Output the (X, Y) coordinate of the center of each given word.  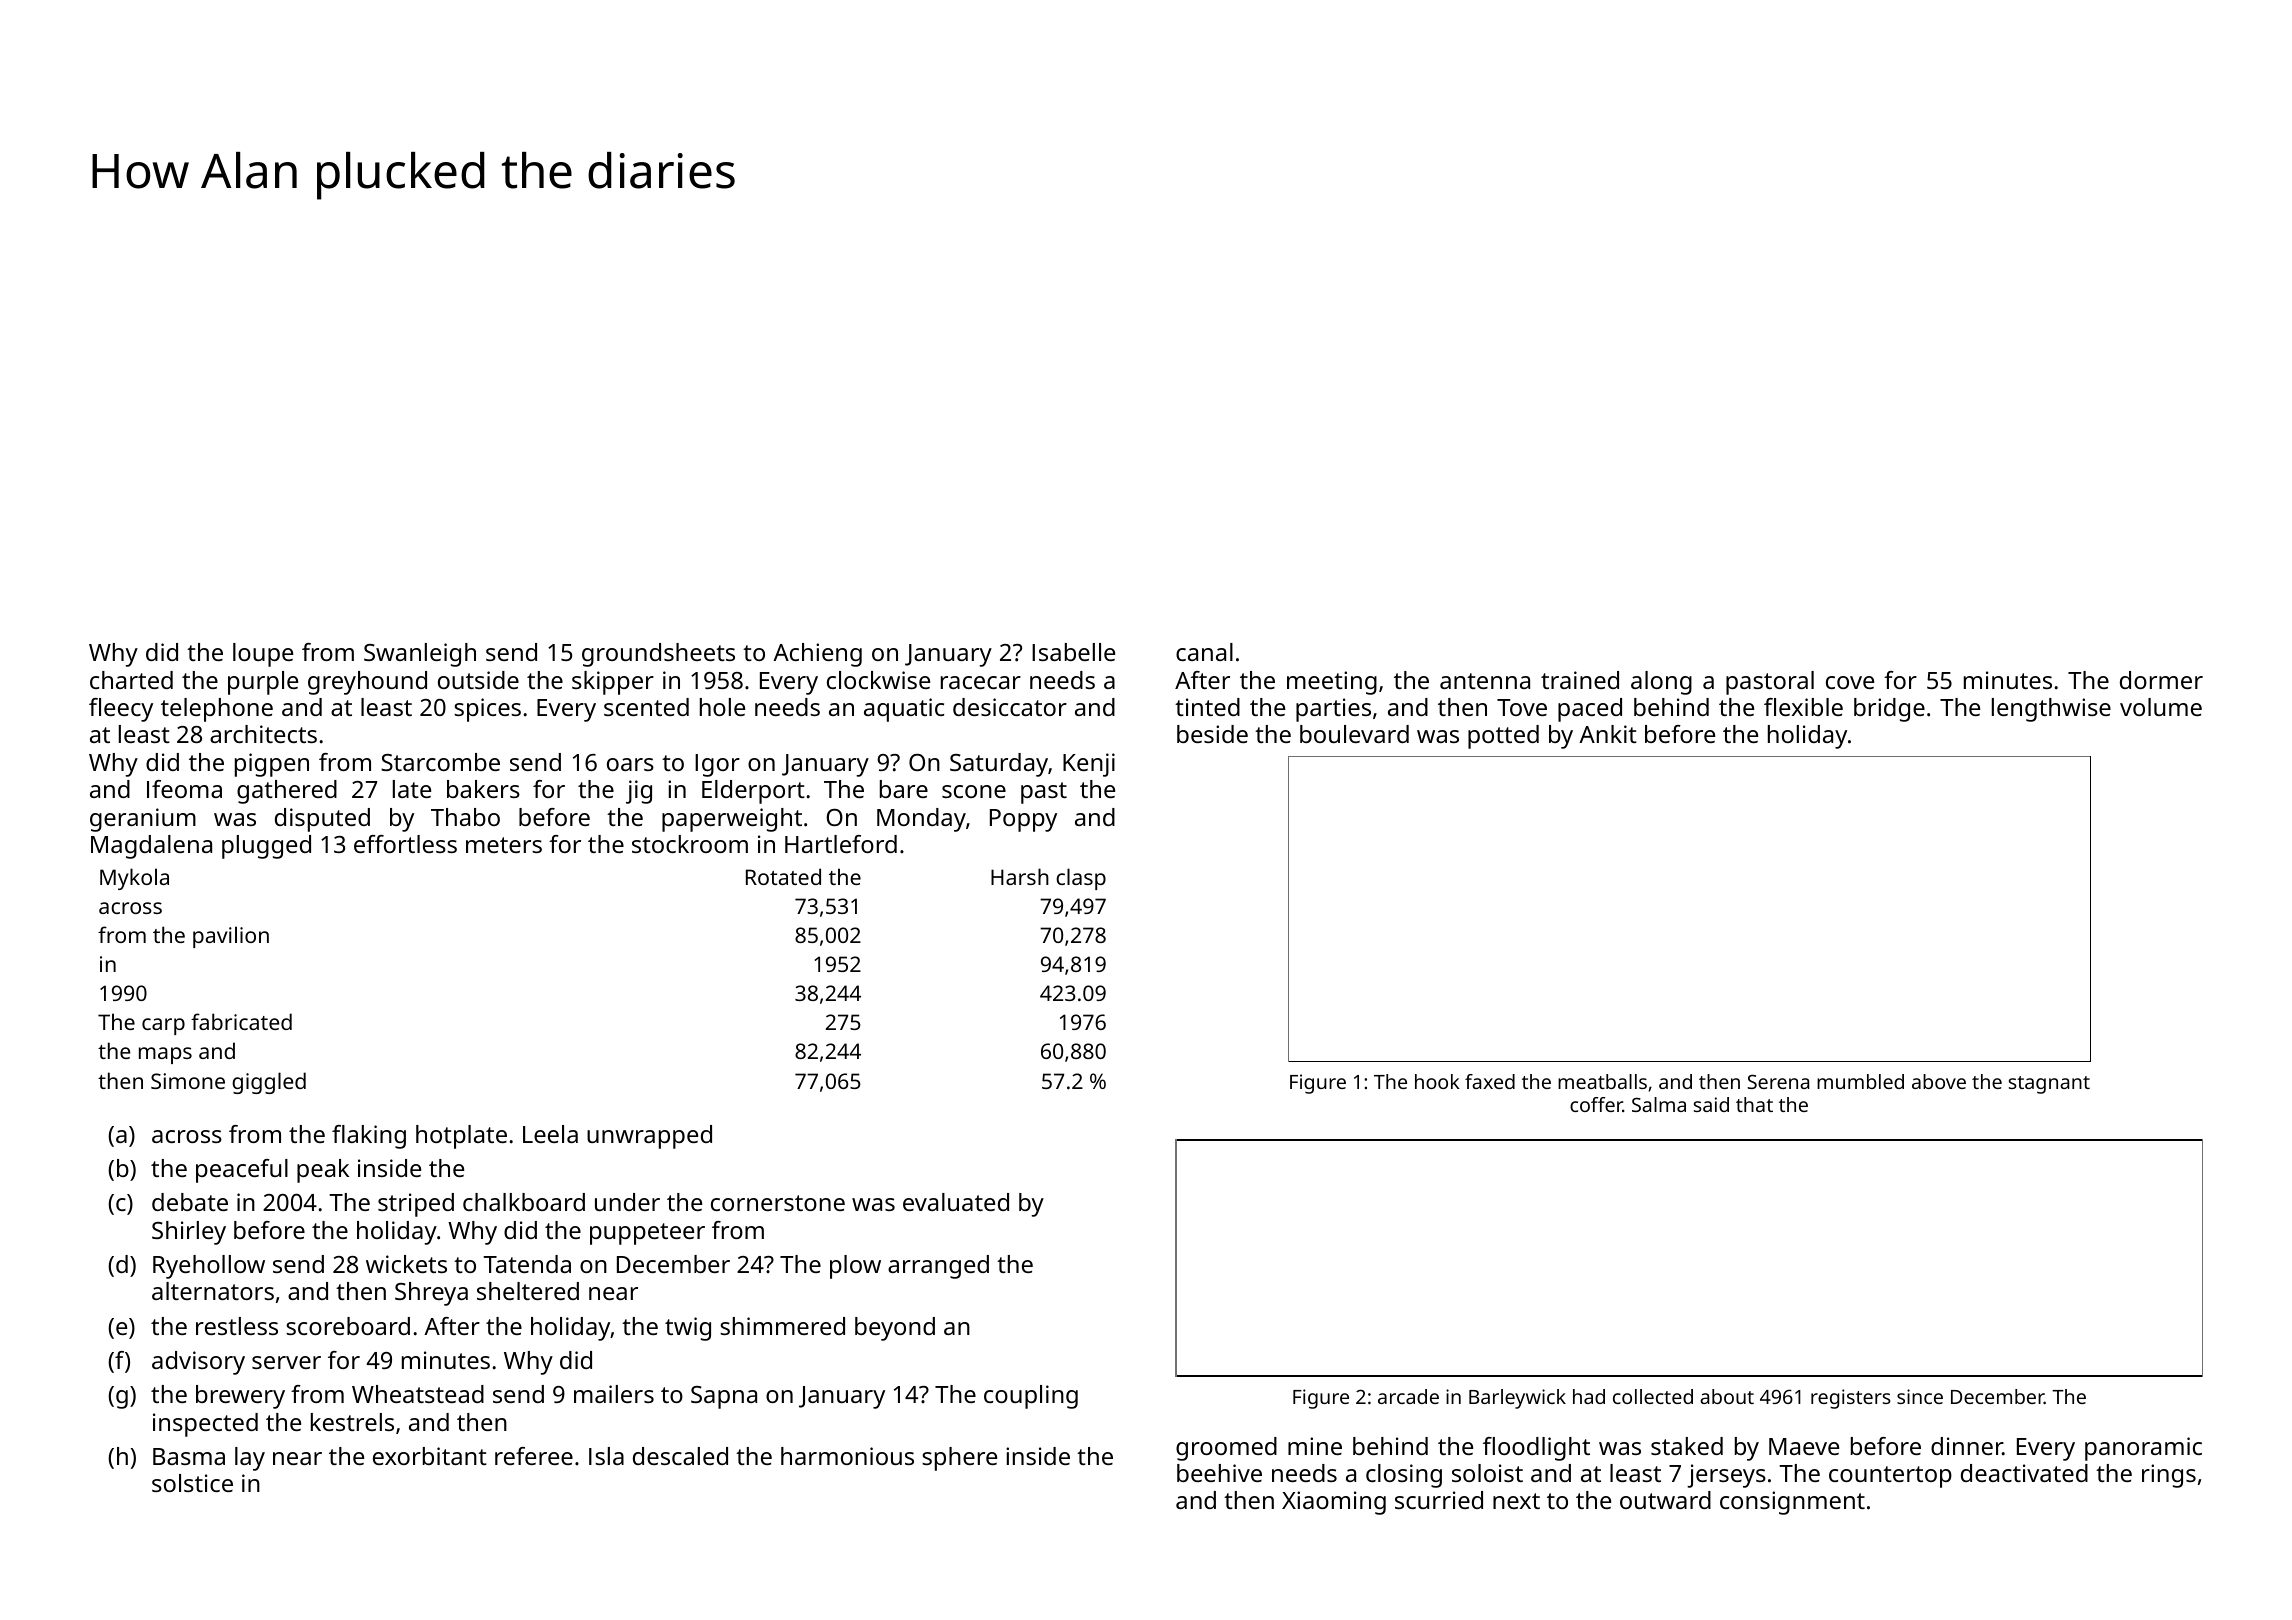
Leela (550, 1134)
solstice (192, 1483)
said (1711, 1104)
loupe (263, 655)
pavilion (231, 937)
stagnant (2049, 1085)
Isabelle (1073, 652)
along (1661, 683)
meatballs (1602, 1081)
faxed (1490, 1081)
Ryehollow (209, 1267)
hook (1437, 1081)
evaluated (956, 1202)
